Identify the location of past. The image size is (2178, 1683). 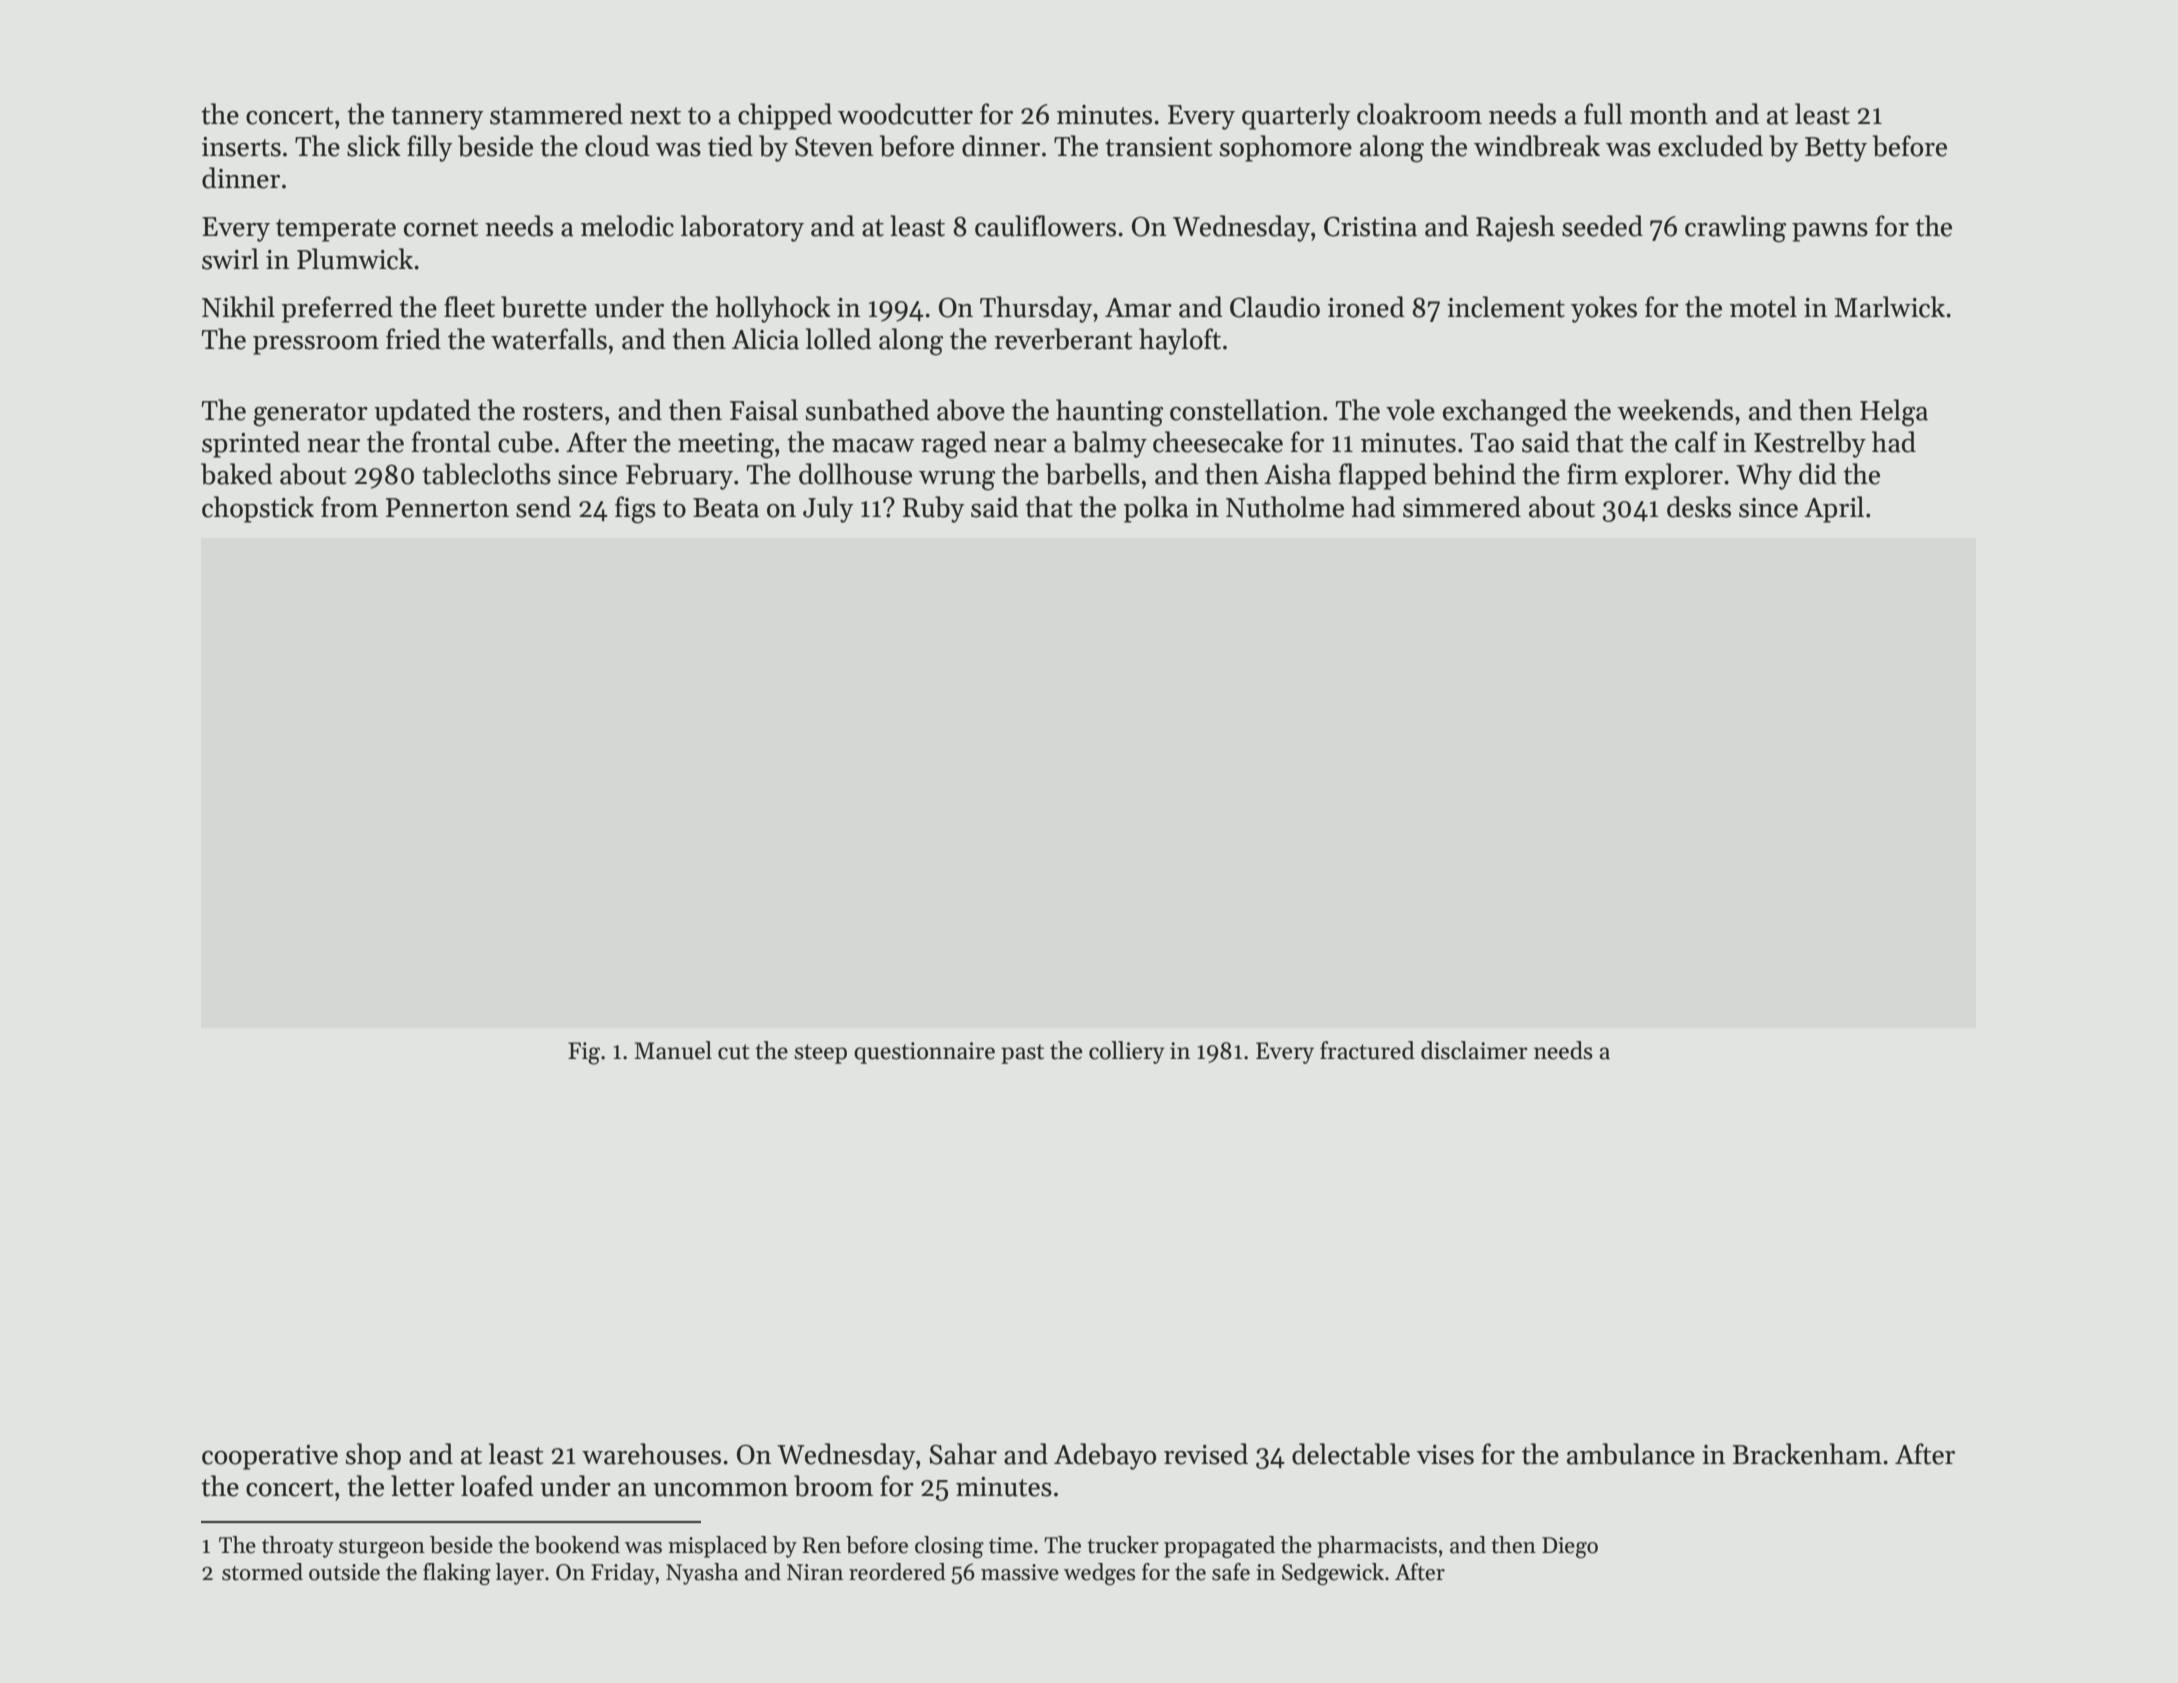
(1022, 1054).
